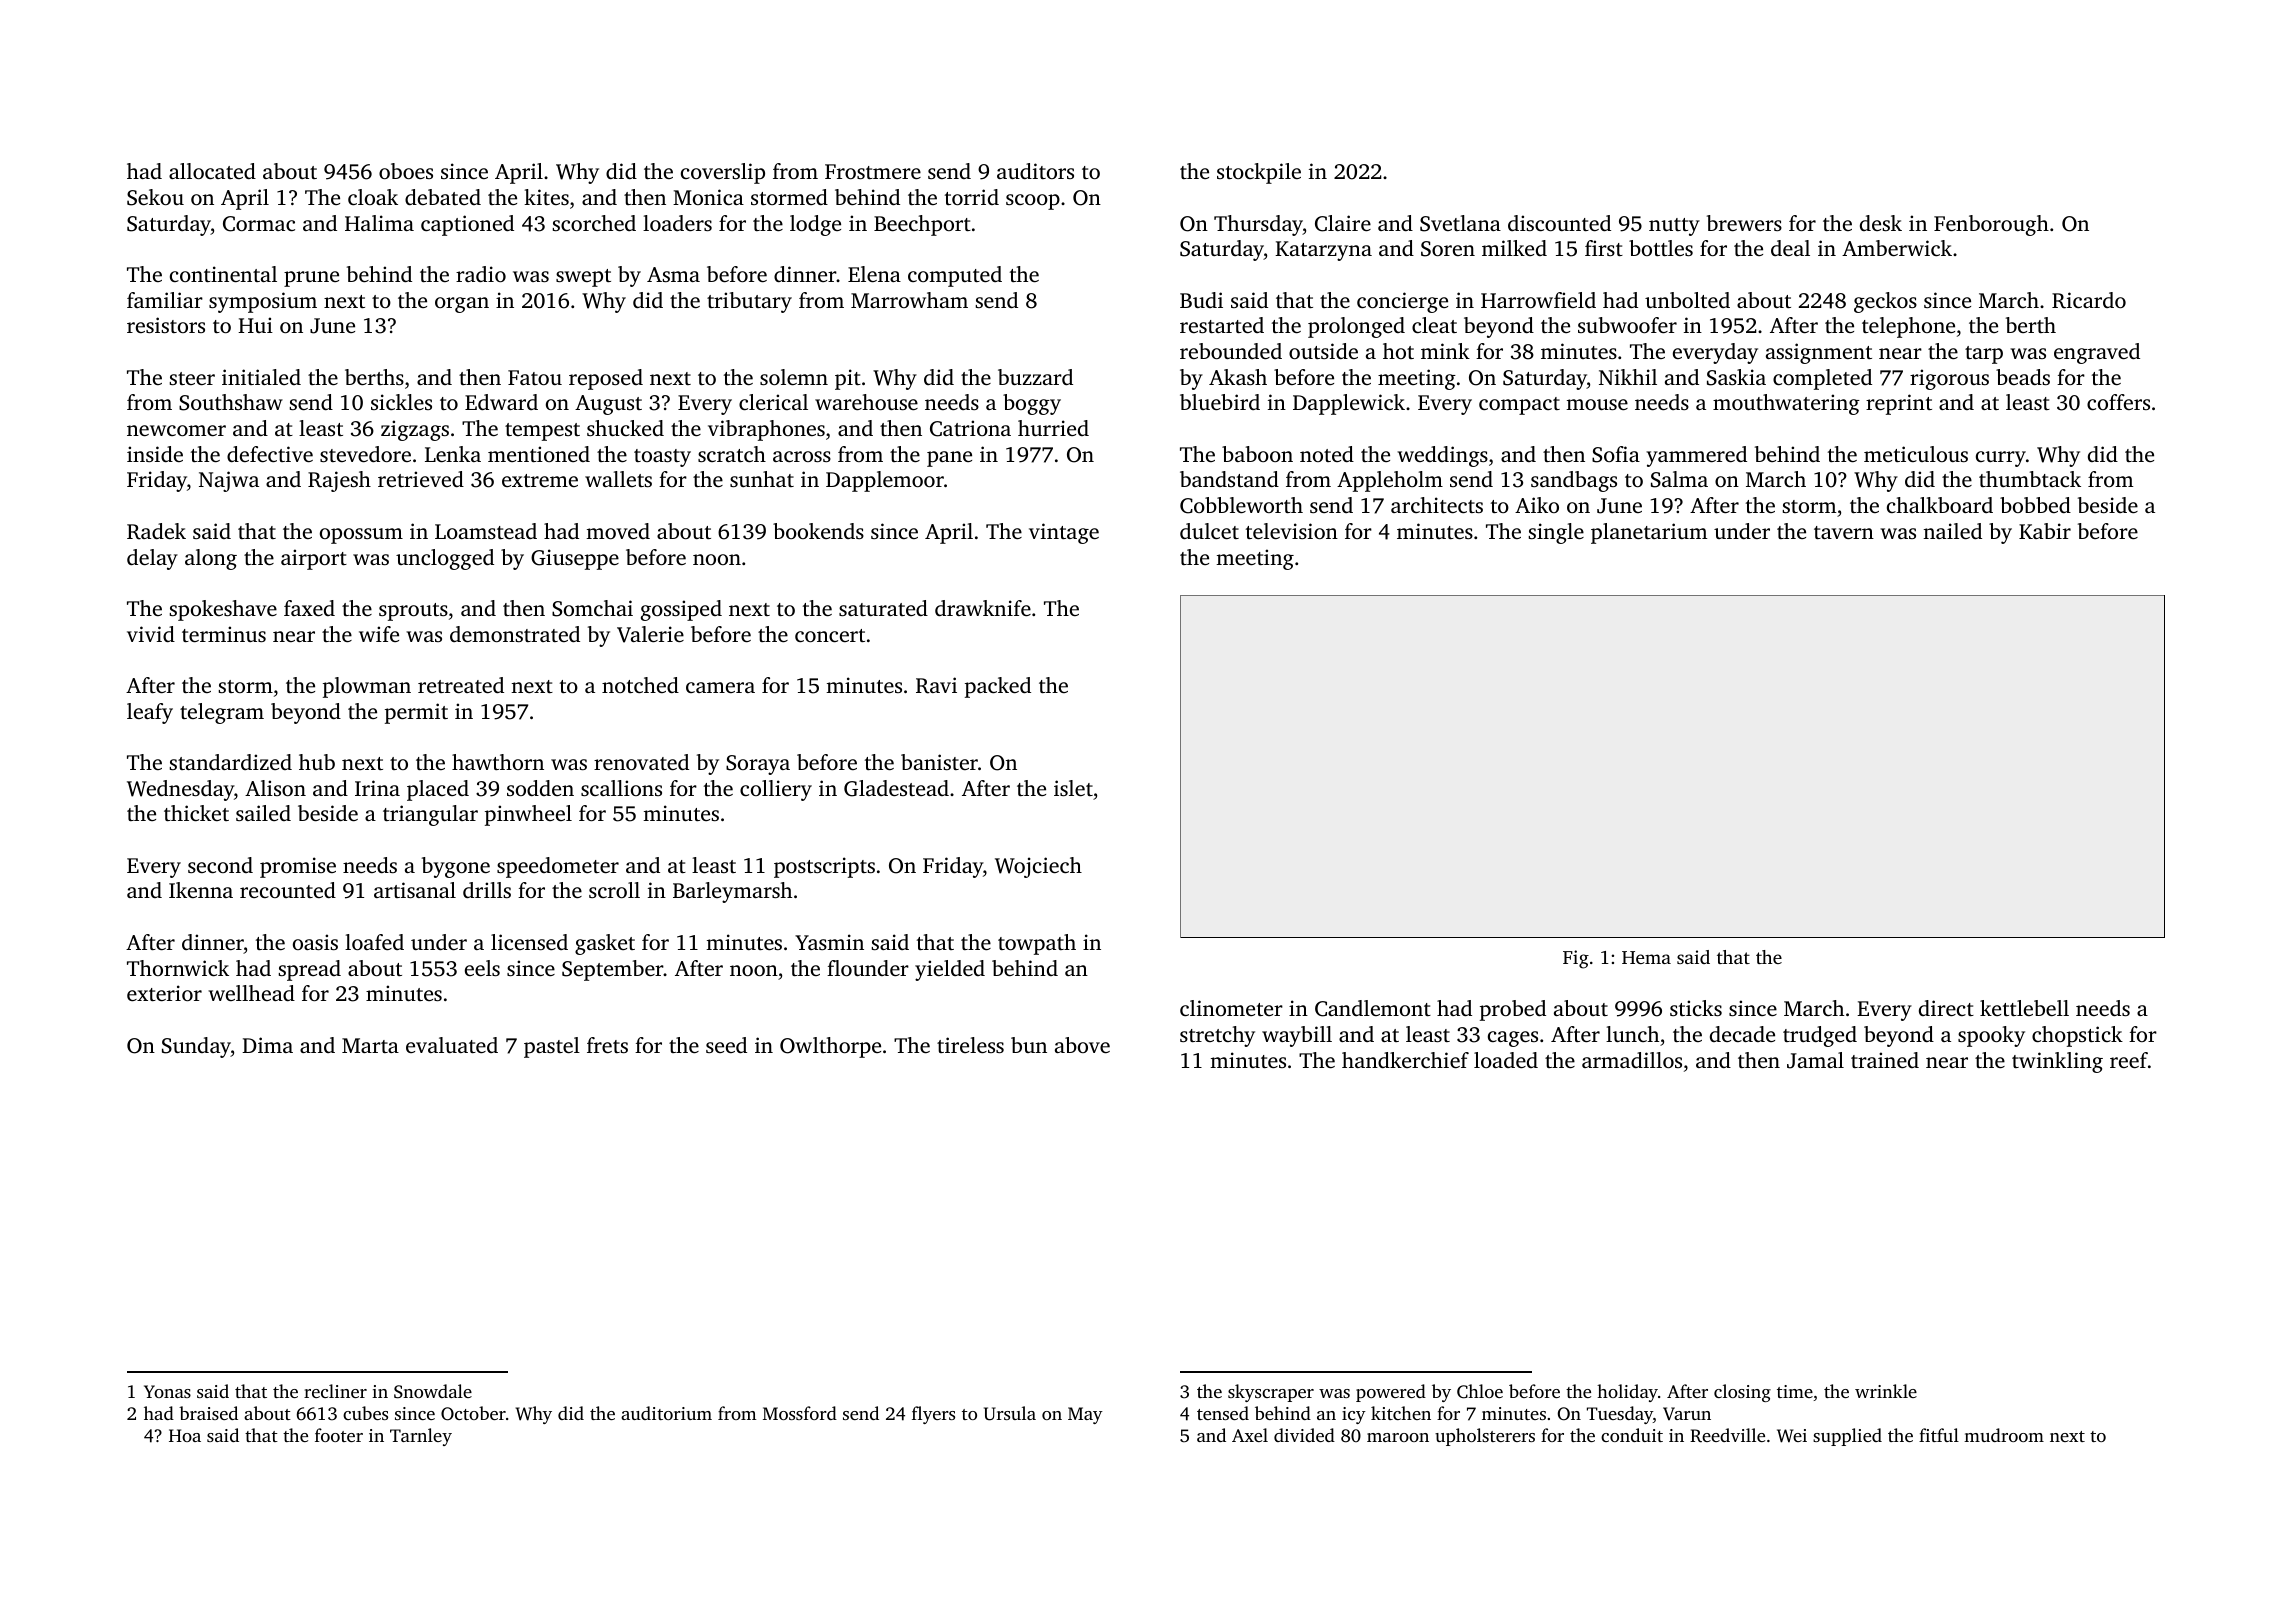  I want to click on Sunday, so click(196, 1047).
